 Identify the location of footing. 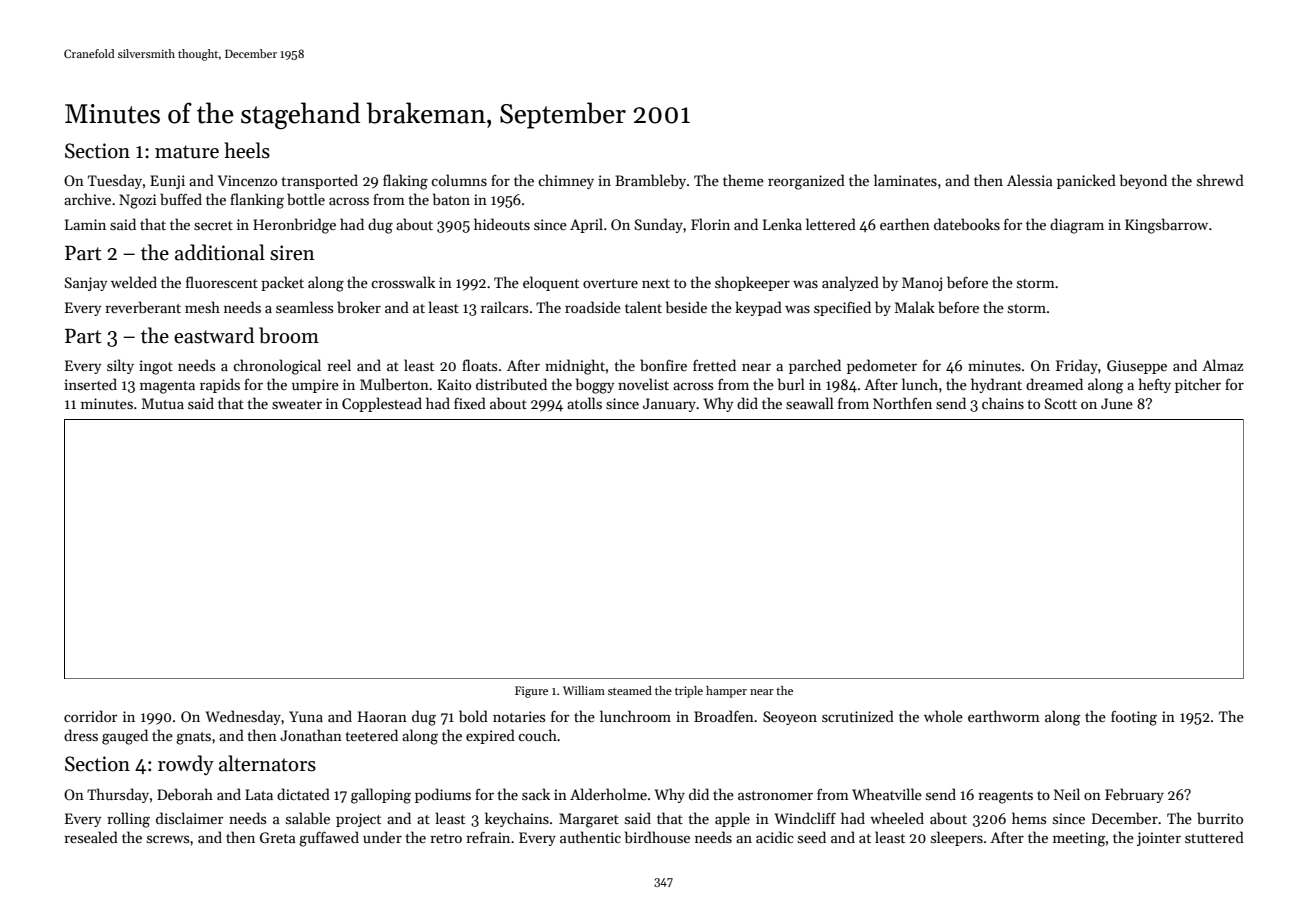
(1134, 718).
